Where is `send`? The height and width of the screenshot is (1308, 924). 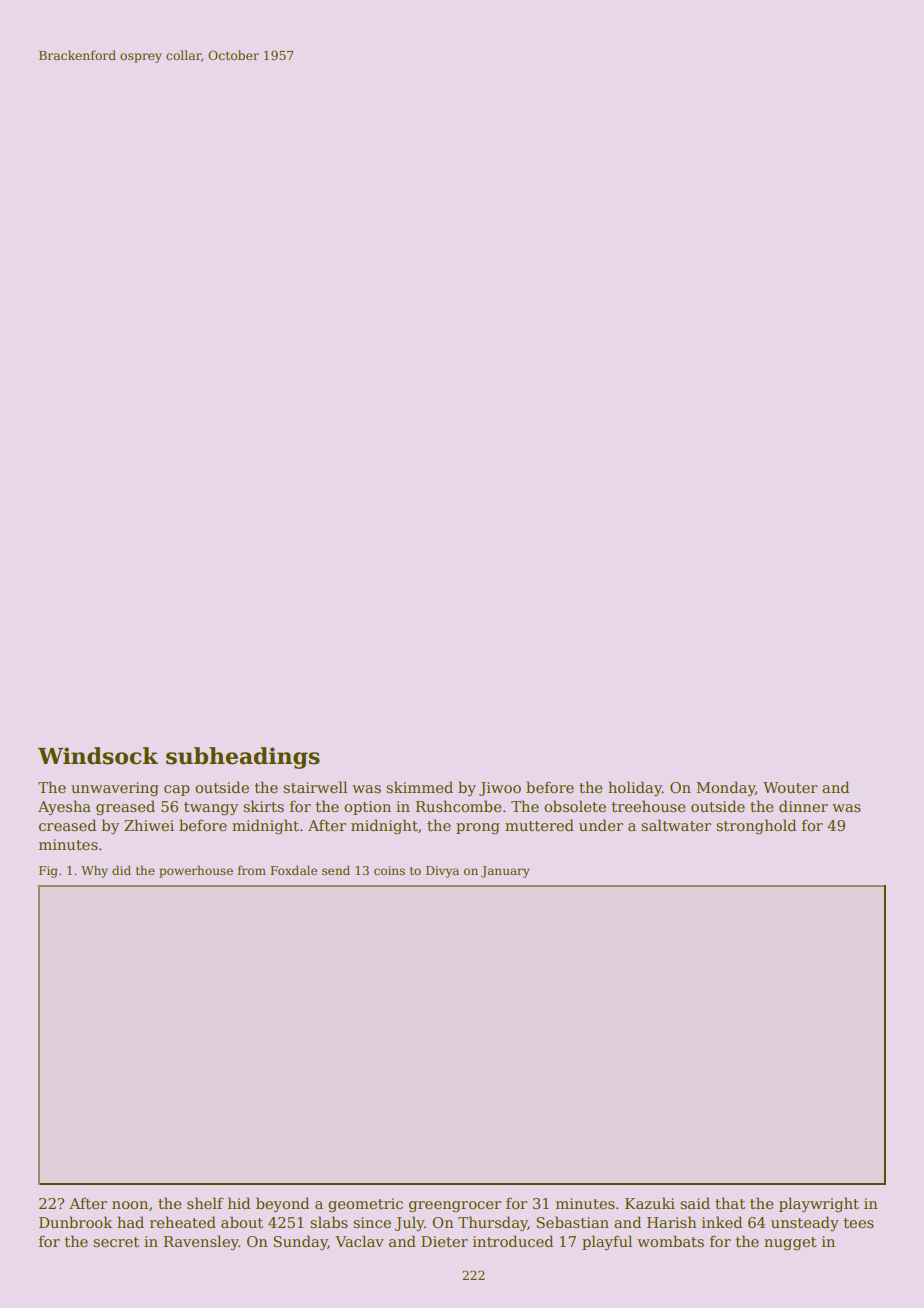
send is located at coordinates (336, 870).
